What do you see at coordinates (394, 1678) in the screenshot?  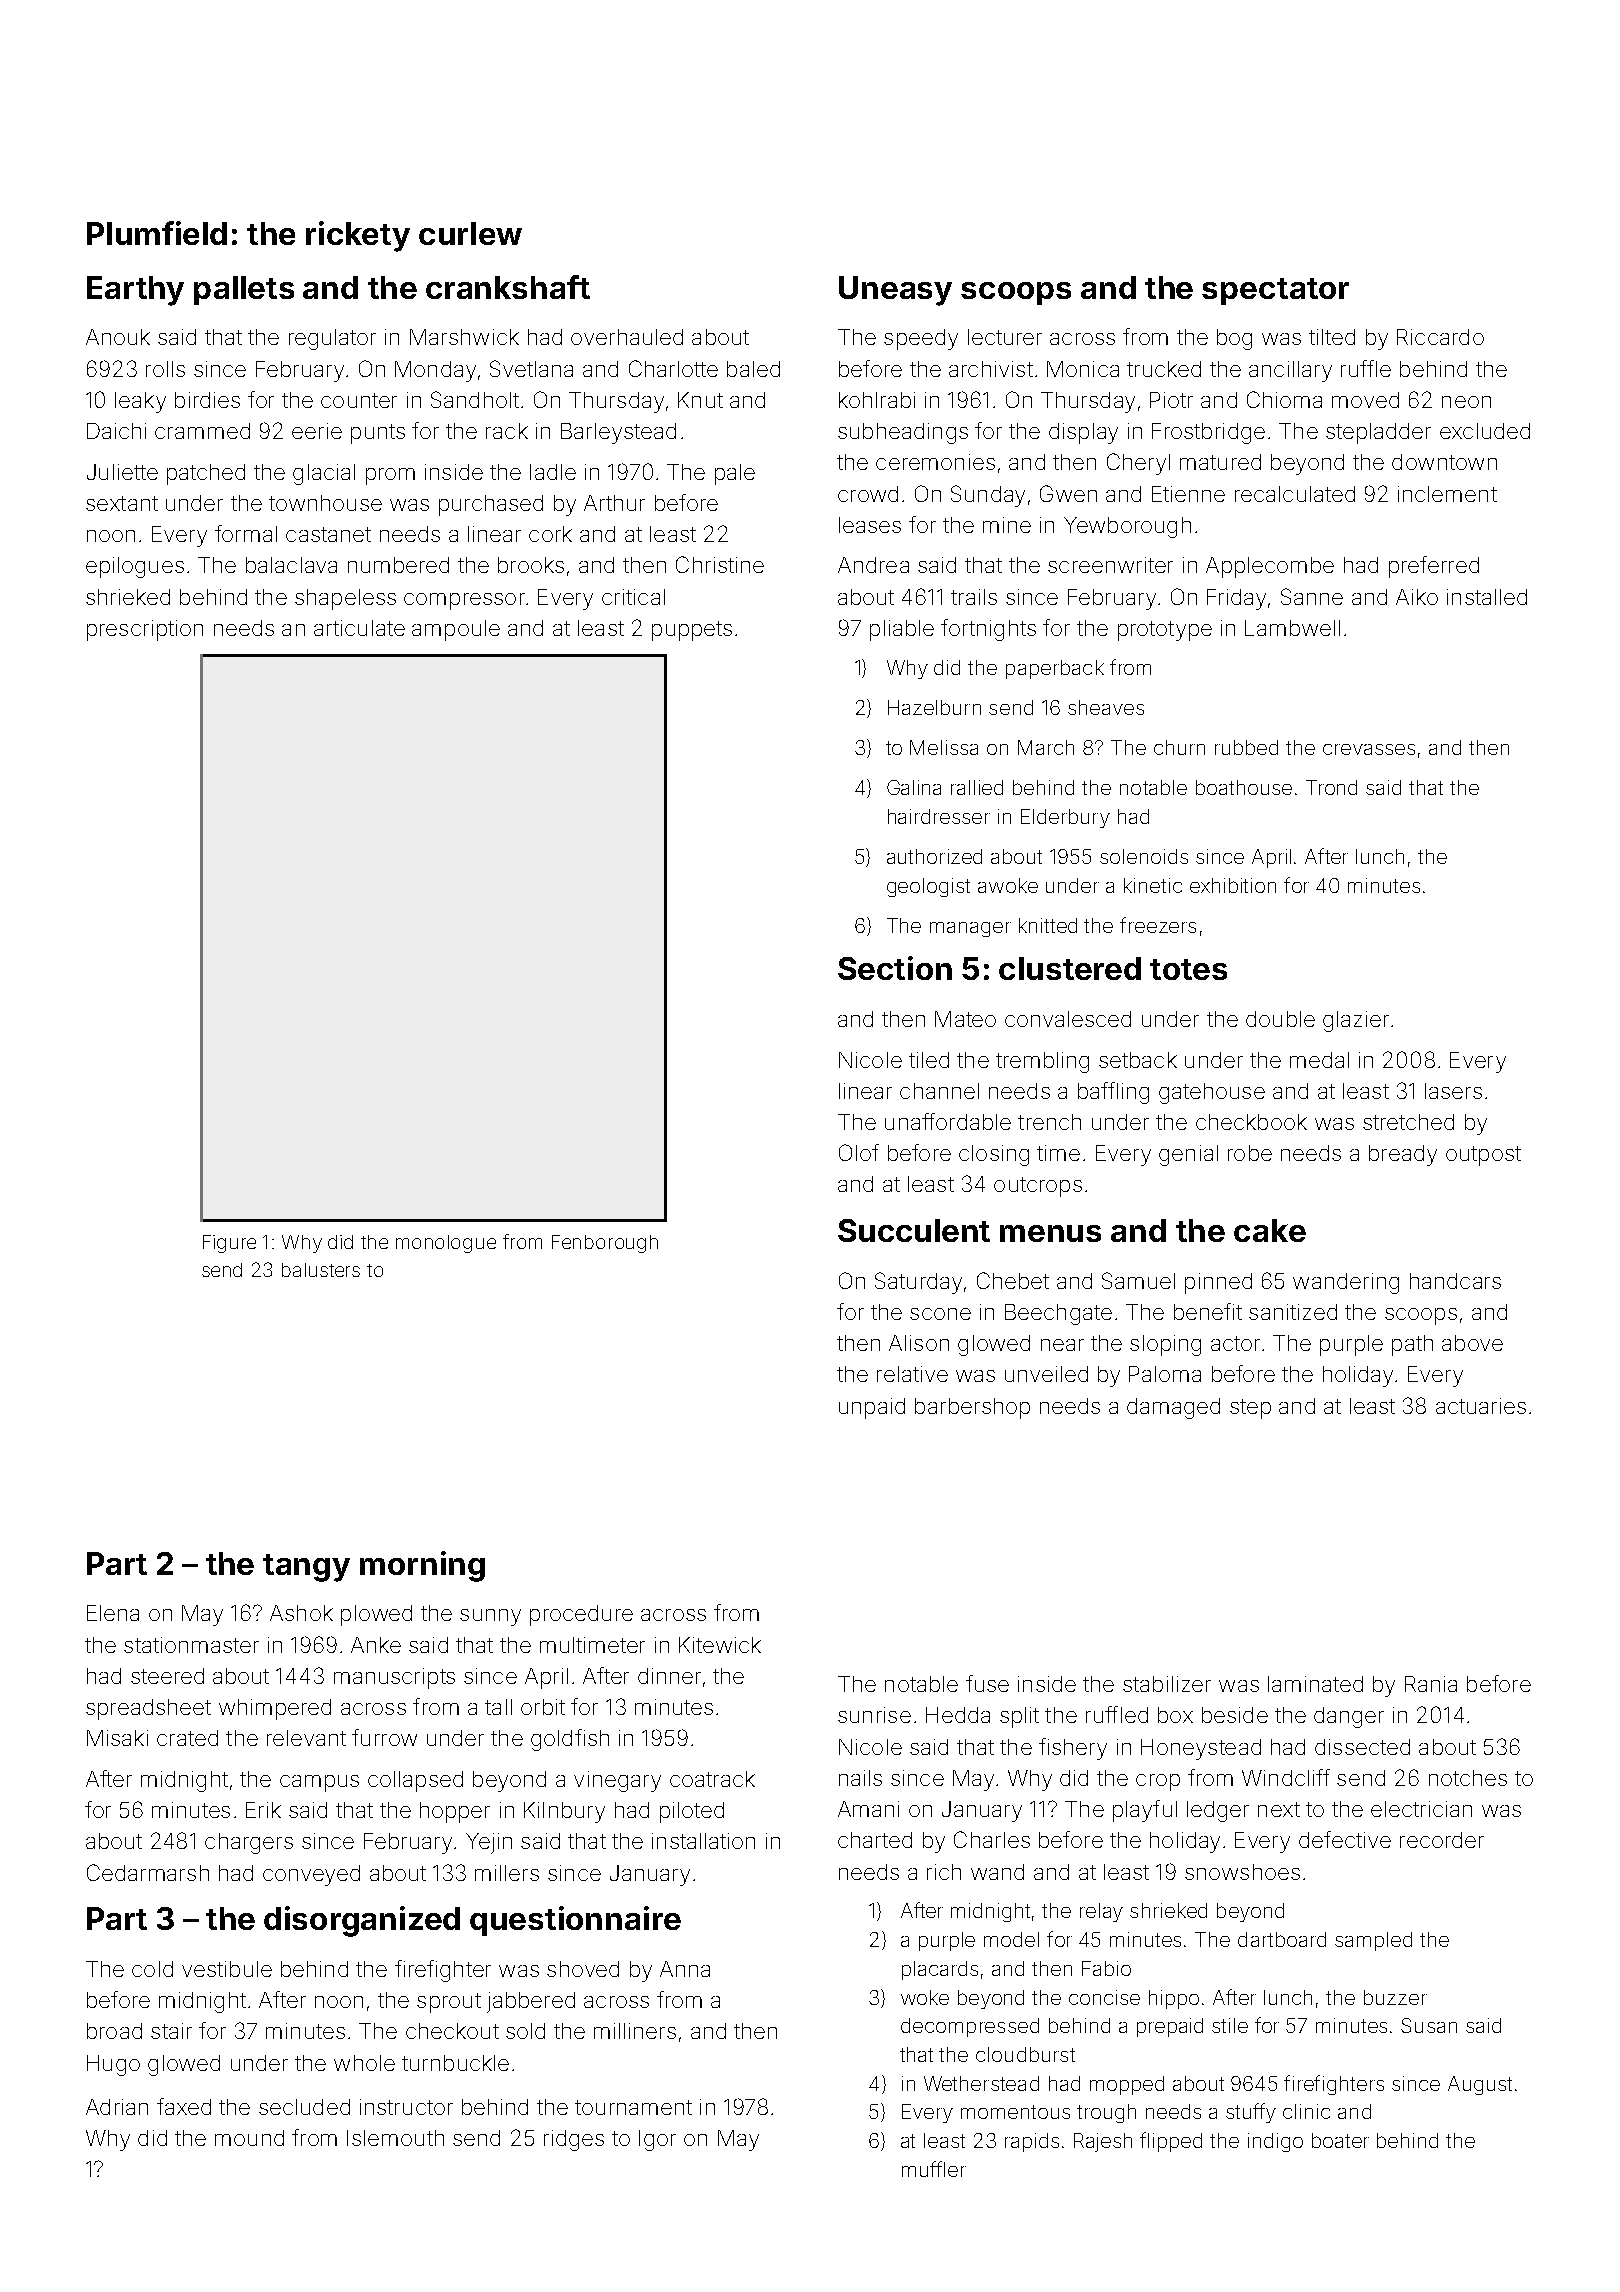 I see `manuscripts` at bounding box center [394, 1678].
